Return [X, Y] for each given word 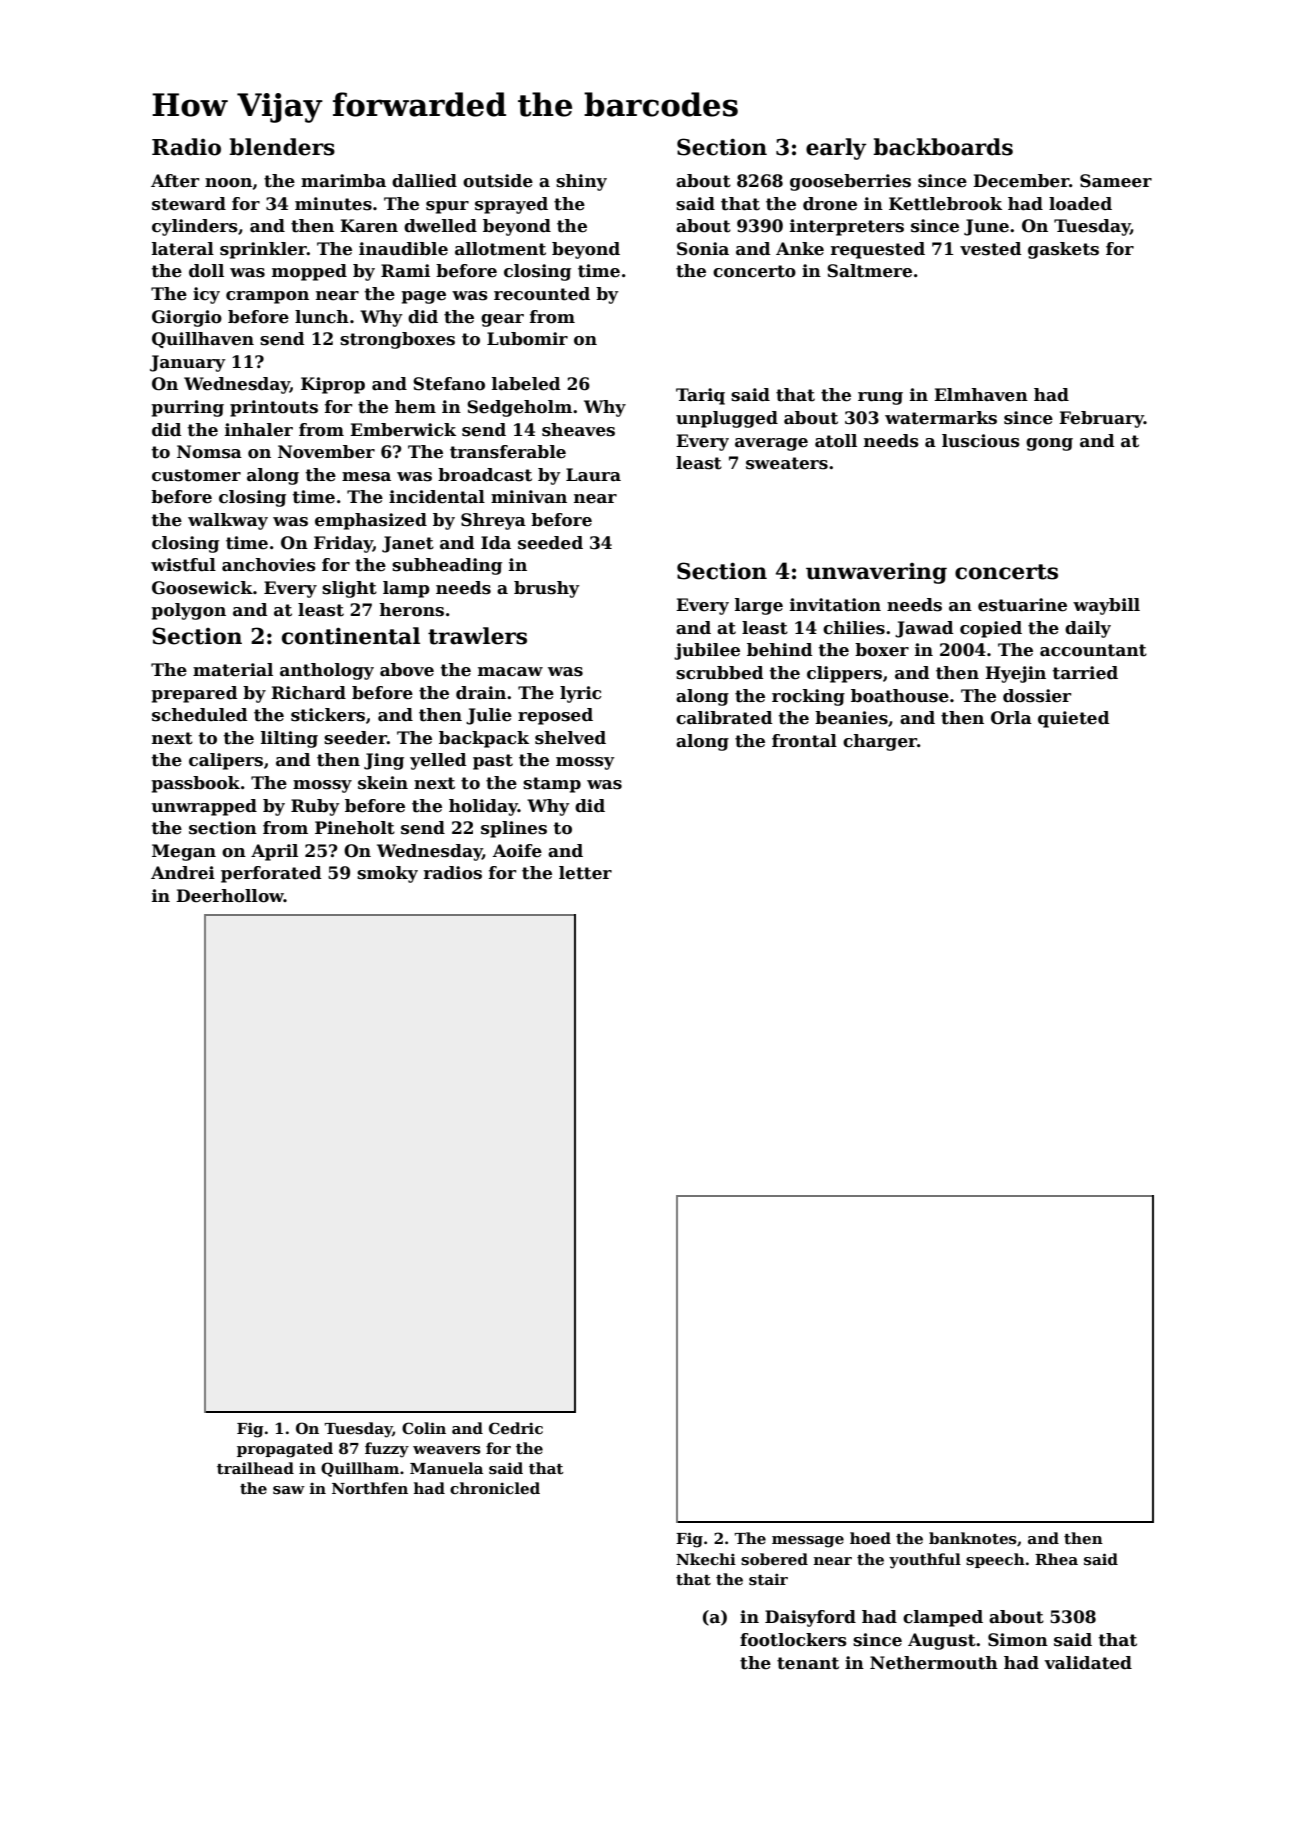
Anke [800, 249]
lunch [322, 317]
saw [289, 1490]
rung [880, 398]
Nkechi [706, 1559]
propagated [285, 1450]
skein [383, 783]
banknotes [973, 1538]
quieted [1074, 719]
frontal [804, 741]
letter [585, 873]
